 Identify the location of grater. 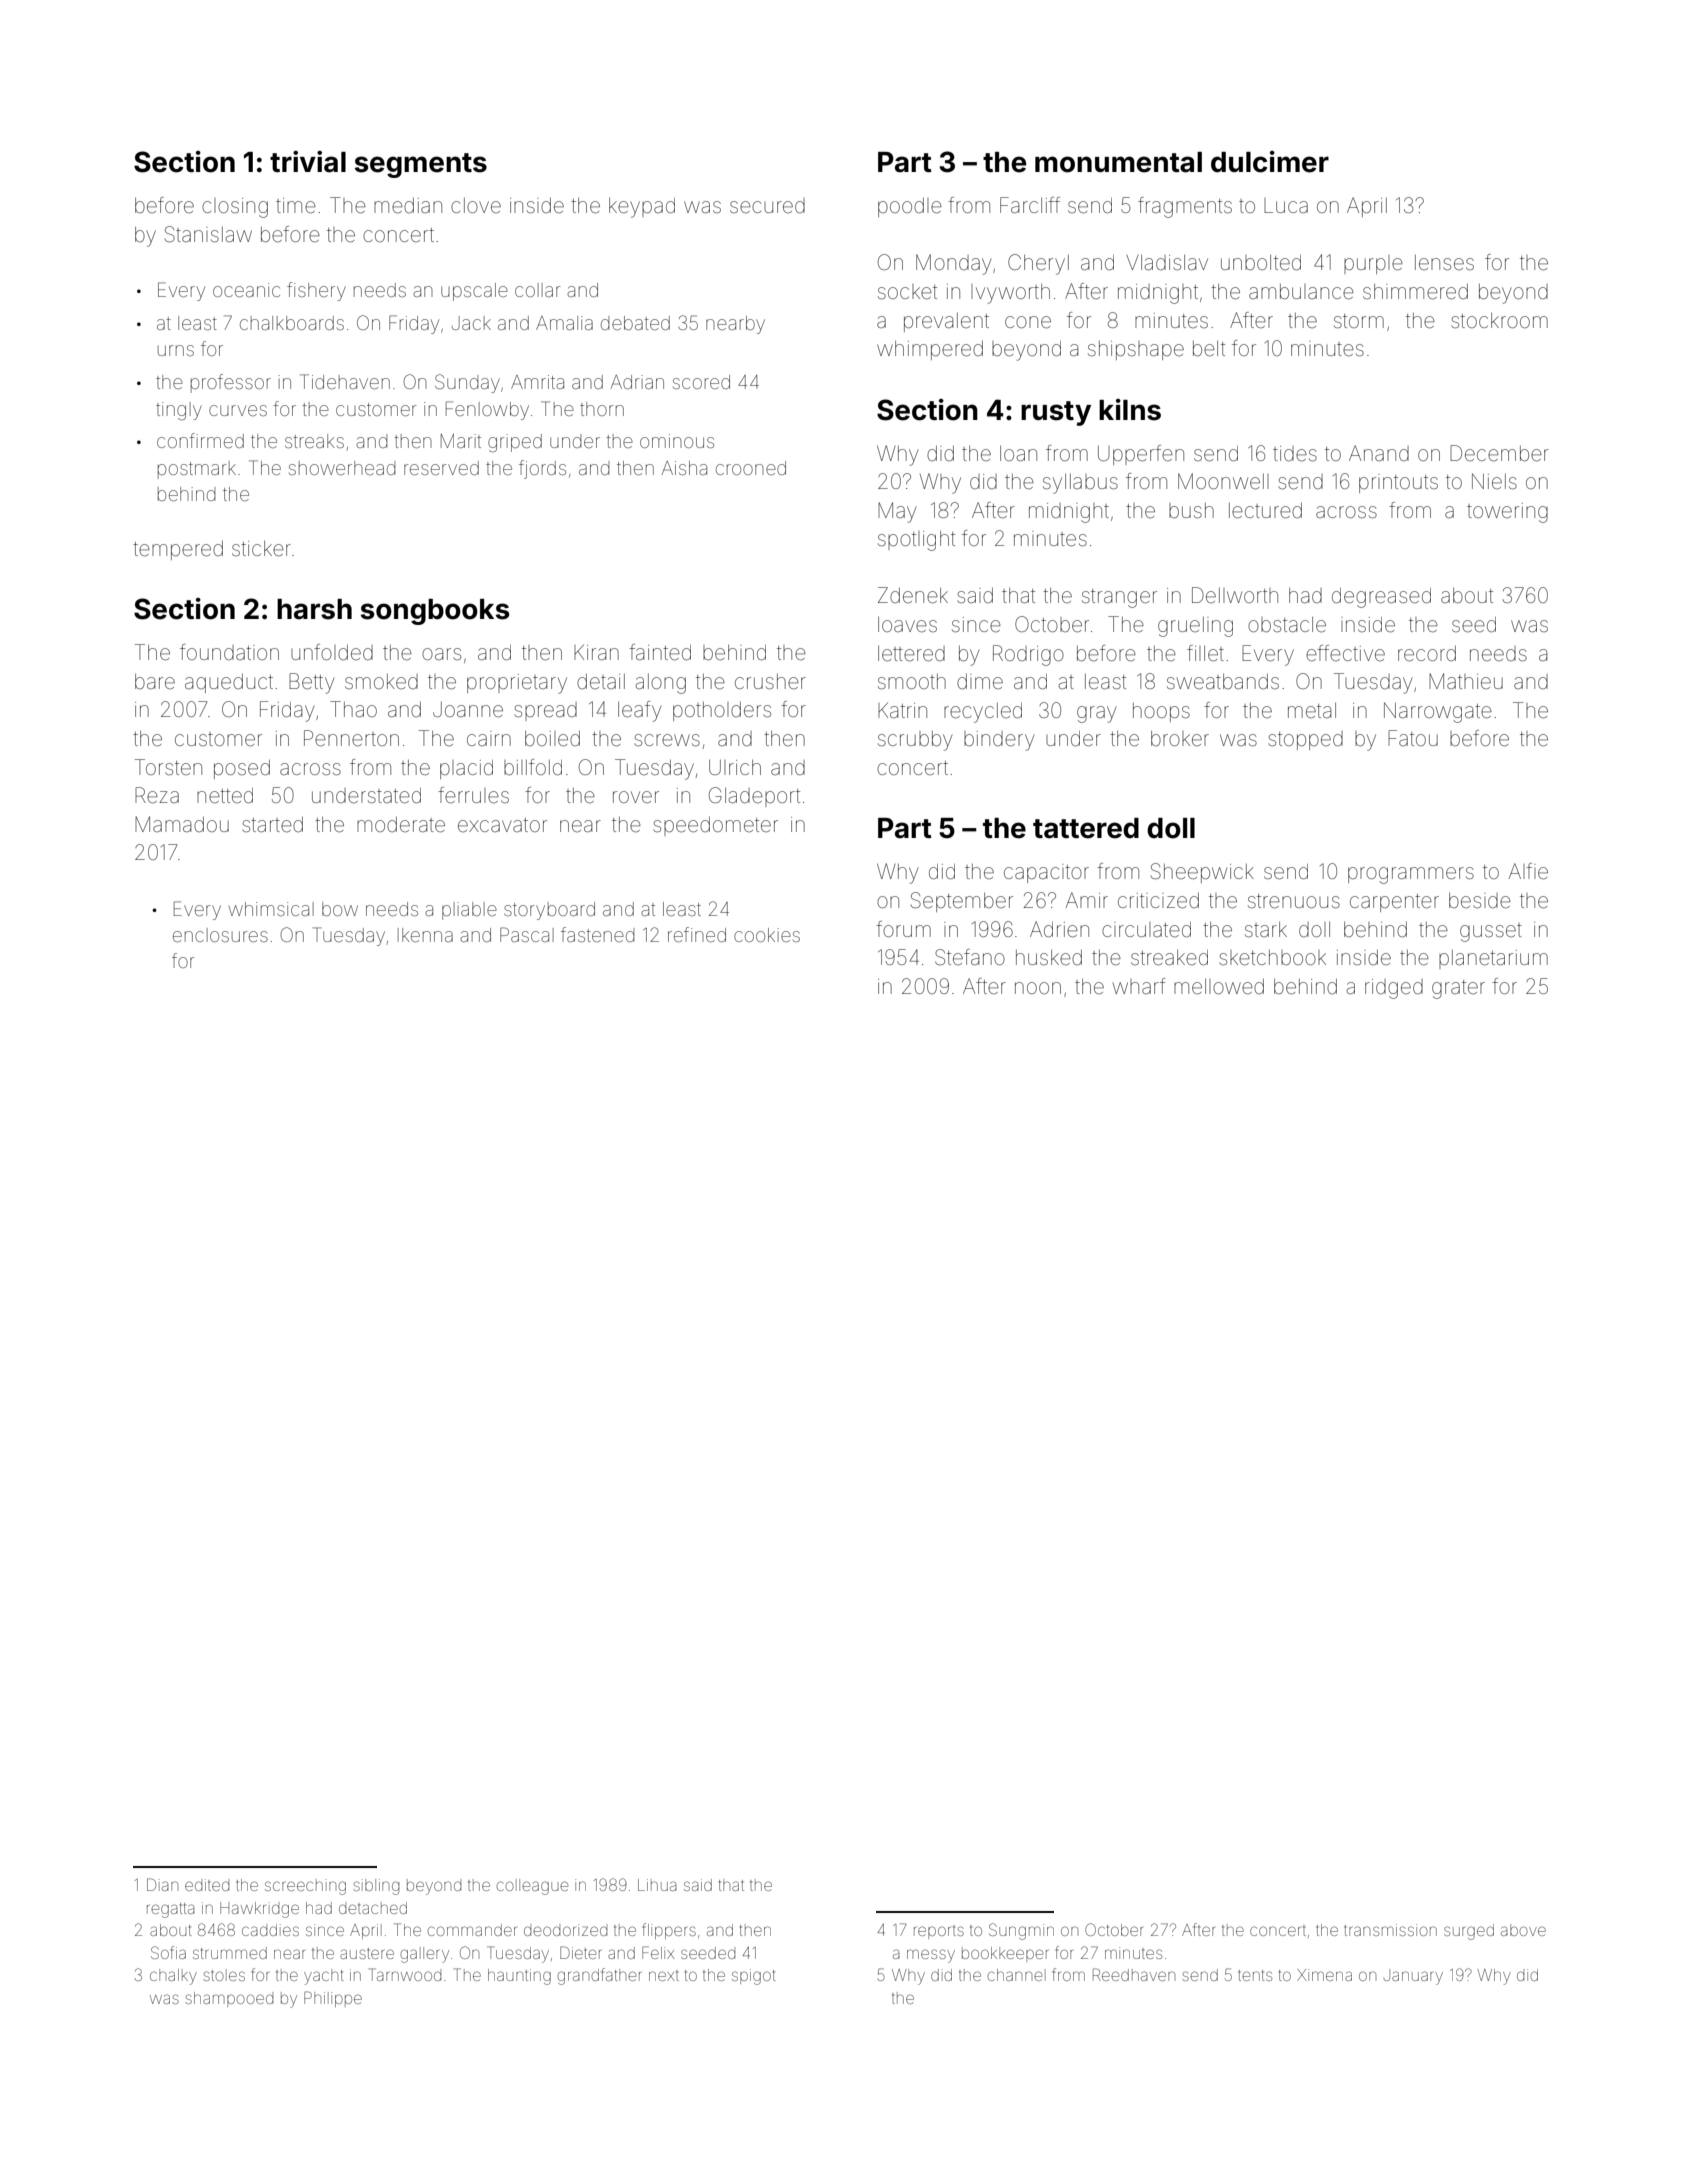
(1458, 989).
